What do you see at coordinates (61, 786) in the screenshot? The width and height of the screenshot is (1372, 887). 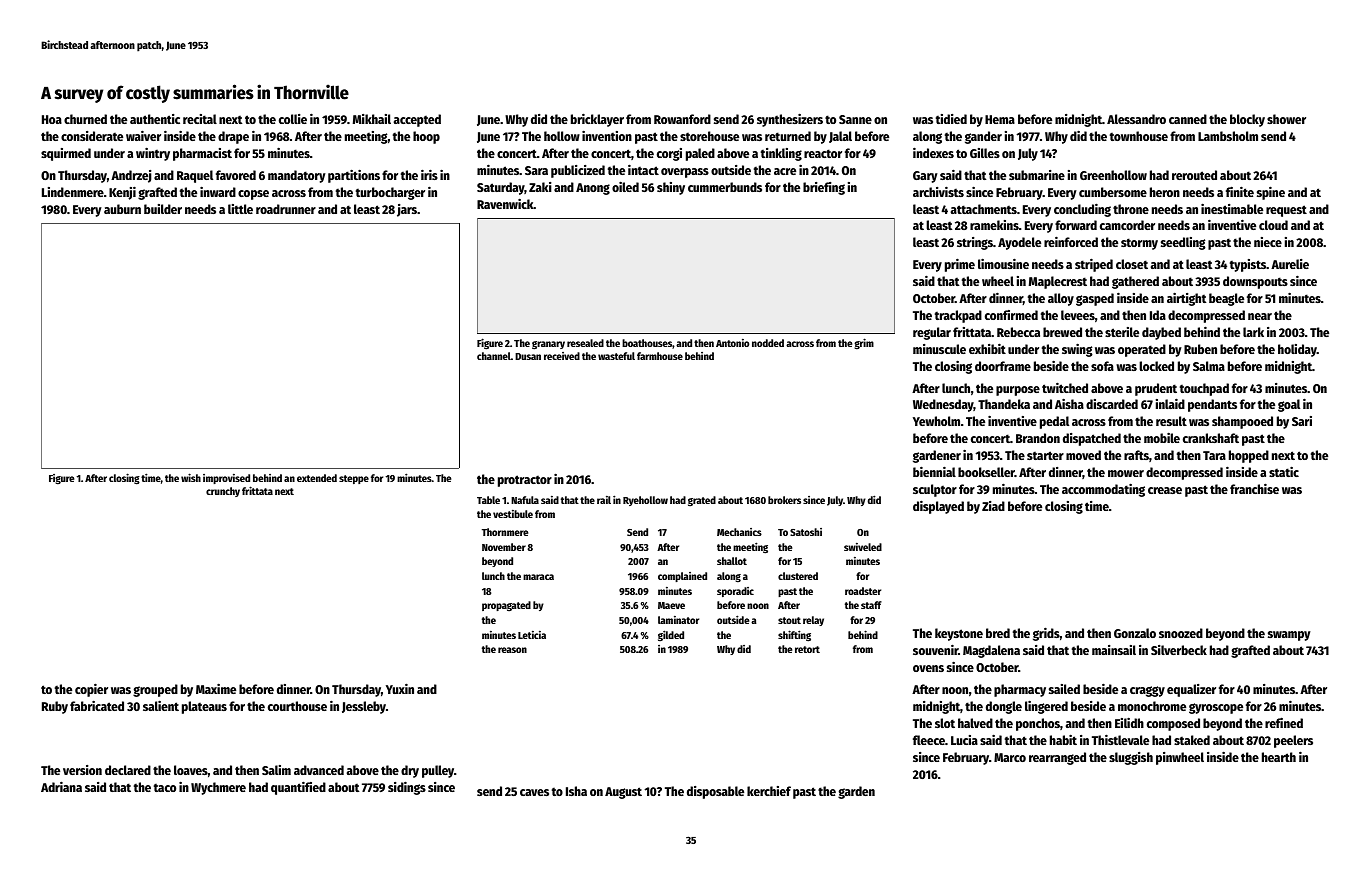 I see `Adriana` at bounding box center [61, 786].
